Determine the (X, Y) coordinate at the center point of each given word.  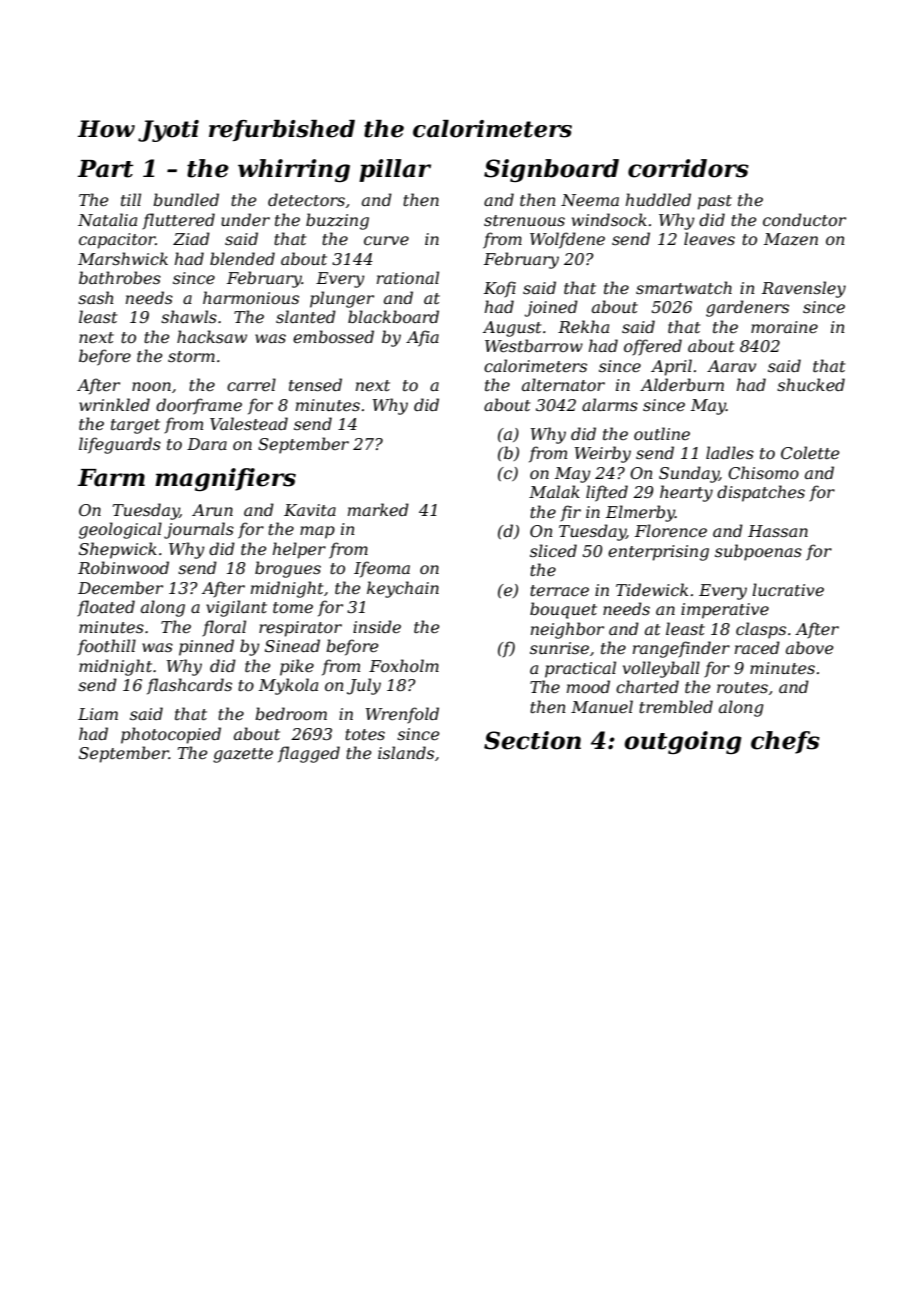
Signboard (551, 170)
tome (293, 607)
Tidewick (652, 589)
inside (377, 626)
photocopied (171, 735)
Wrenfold (402, 715)
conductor (804, 219)
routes (742, 687)
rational (408, 277)
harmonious (251, 297)
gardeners (747, 308)
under (245, 219)
